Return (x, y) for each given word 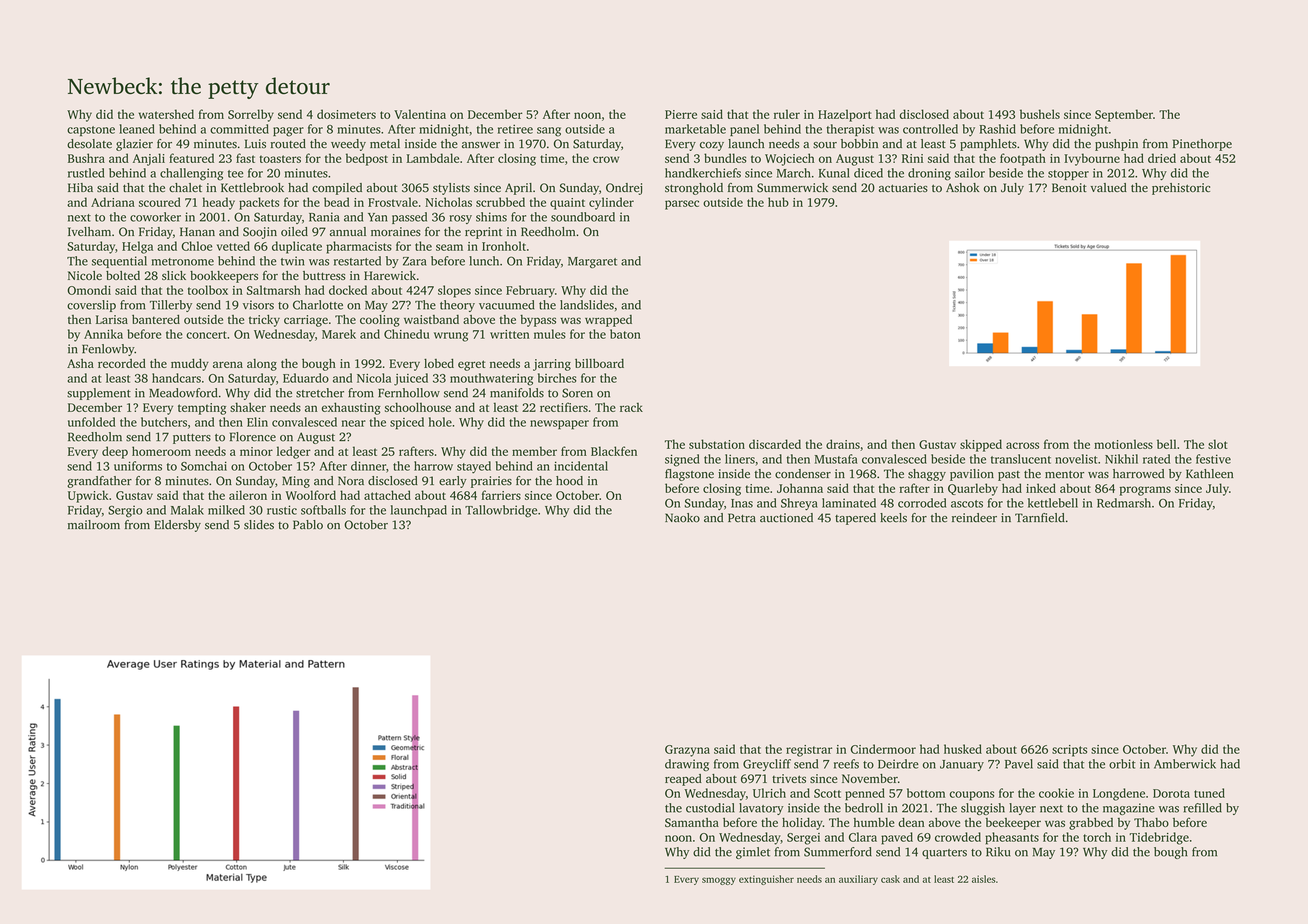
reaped (683, 780)
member (534, 451)
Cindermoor (883, 749)
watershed (166, 114)
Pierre (681, 114)
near (354, 423)
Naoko (682, 518)
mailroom (94, 525)
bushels (1040, 114)
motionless (1123, 444)
